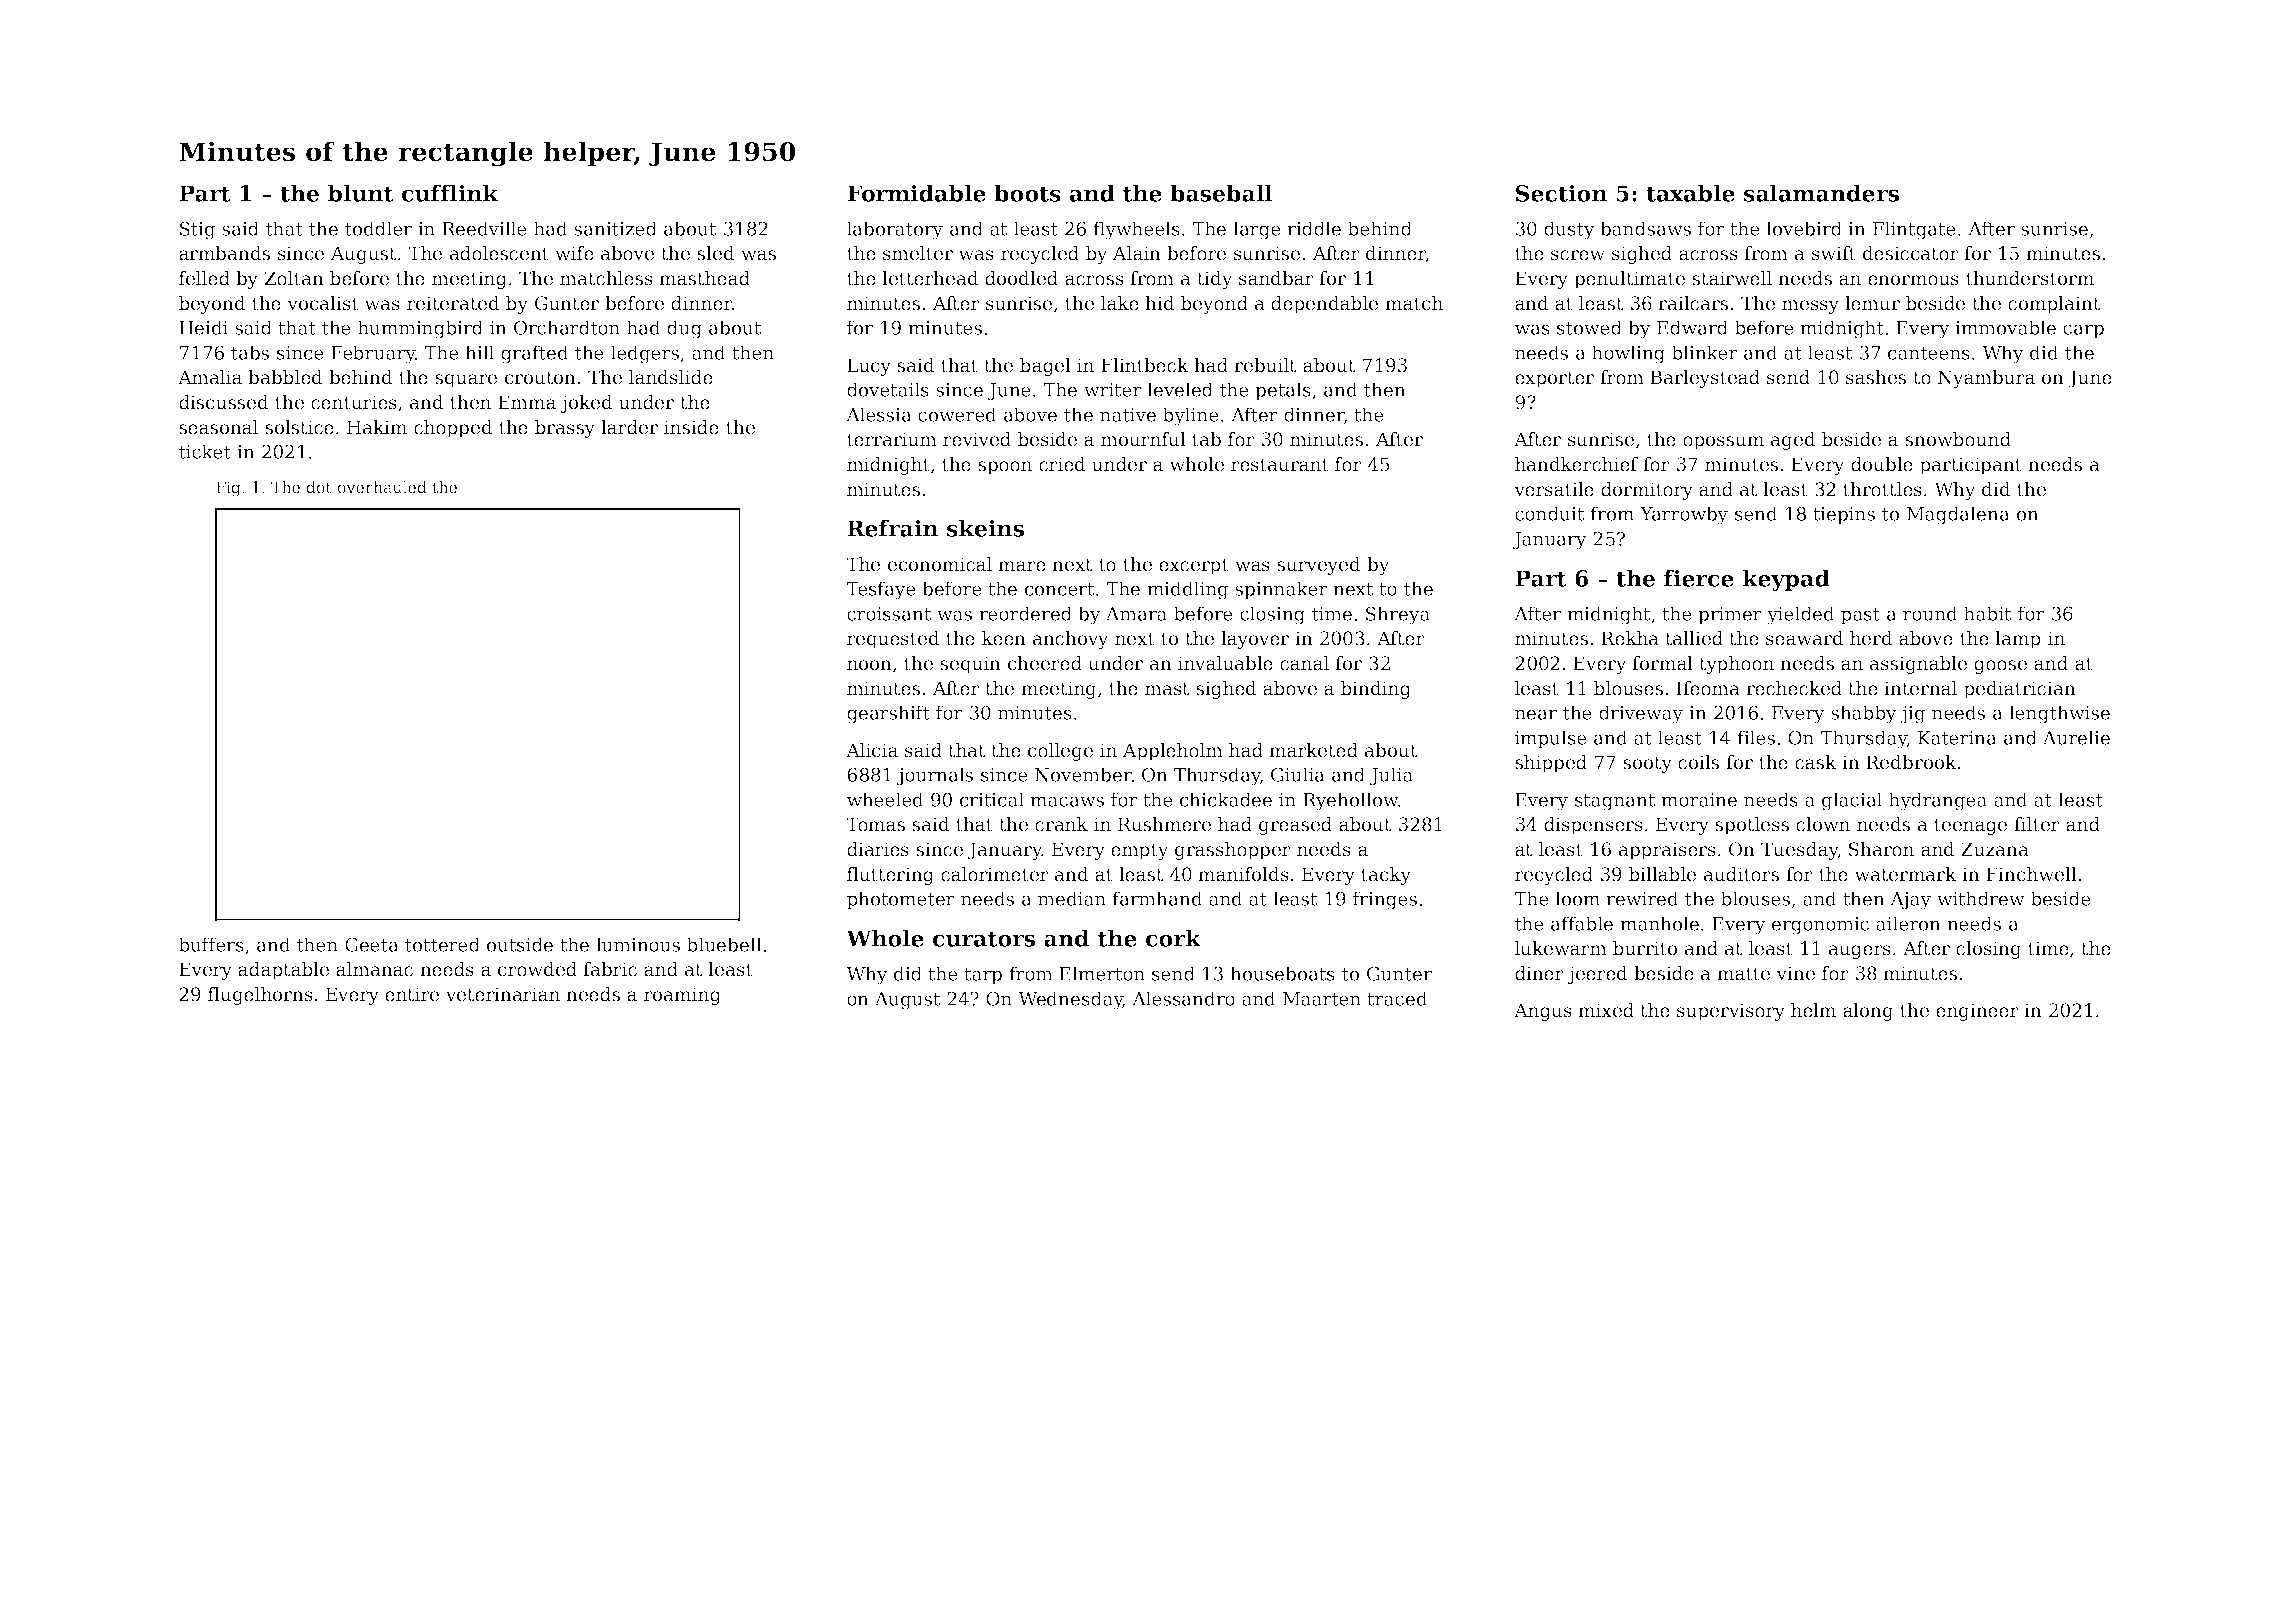  I want to click on diaries, so click(878, 849).
